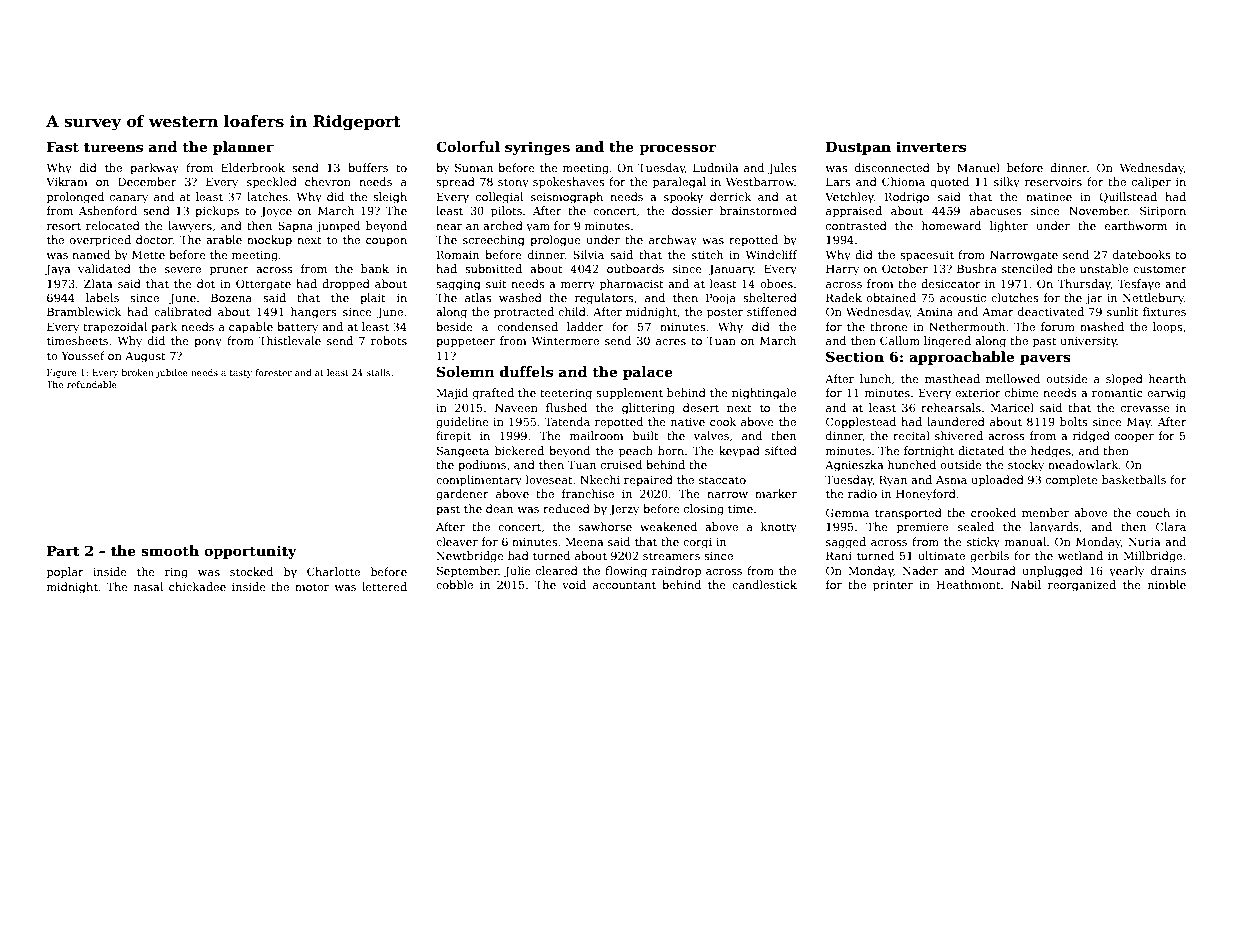 The width and height of the screenshot is (1233, 952). What do you see at coordinates (468, 146) in the screenshot?
I see `Colorful` at bounding box center [468, 146].
